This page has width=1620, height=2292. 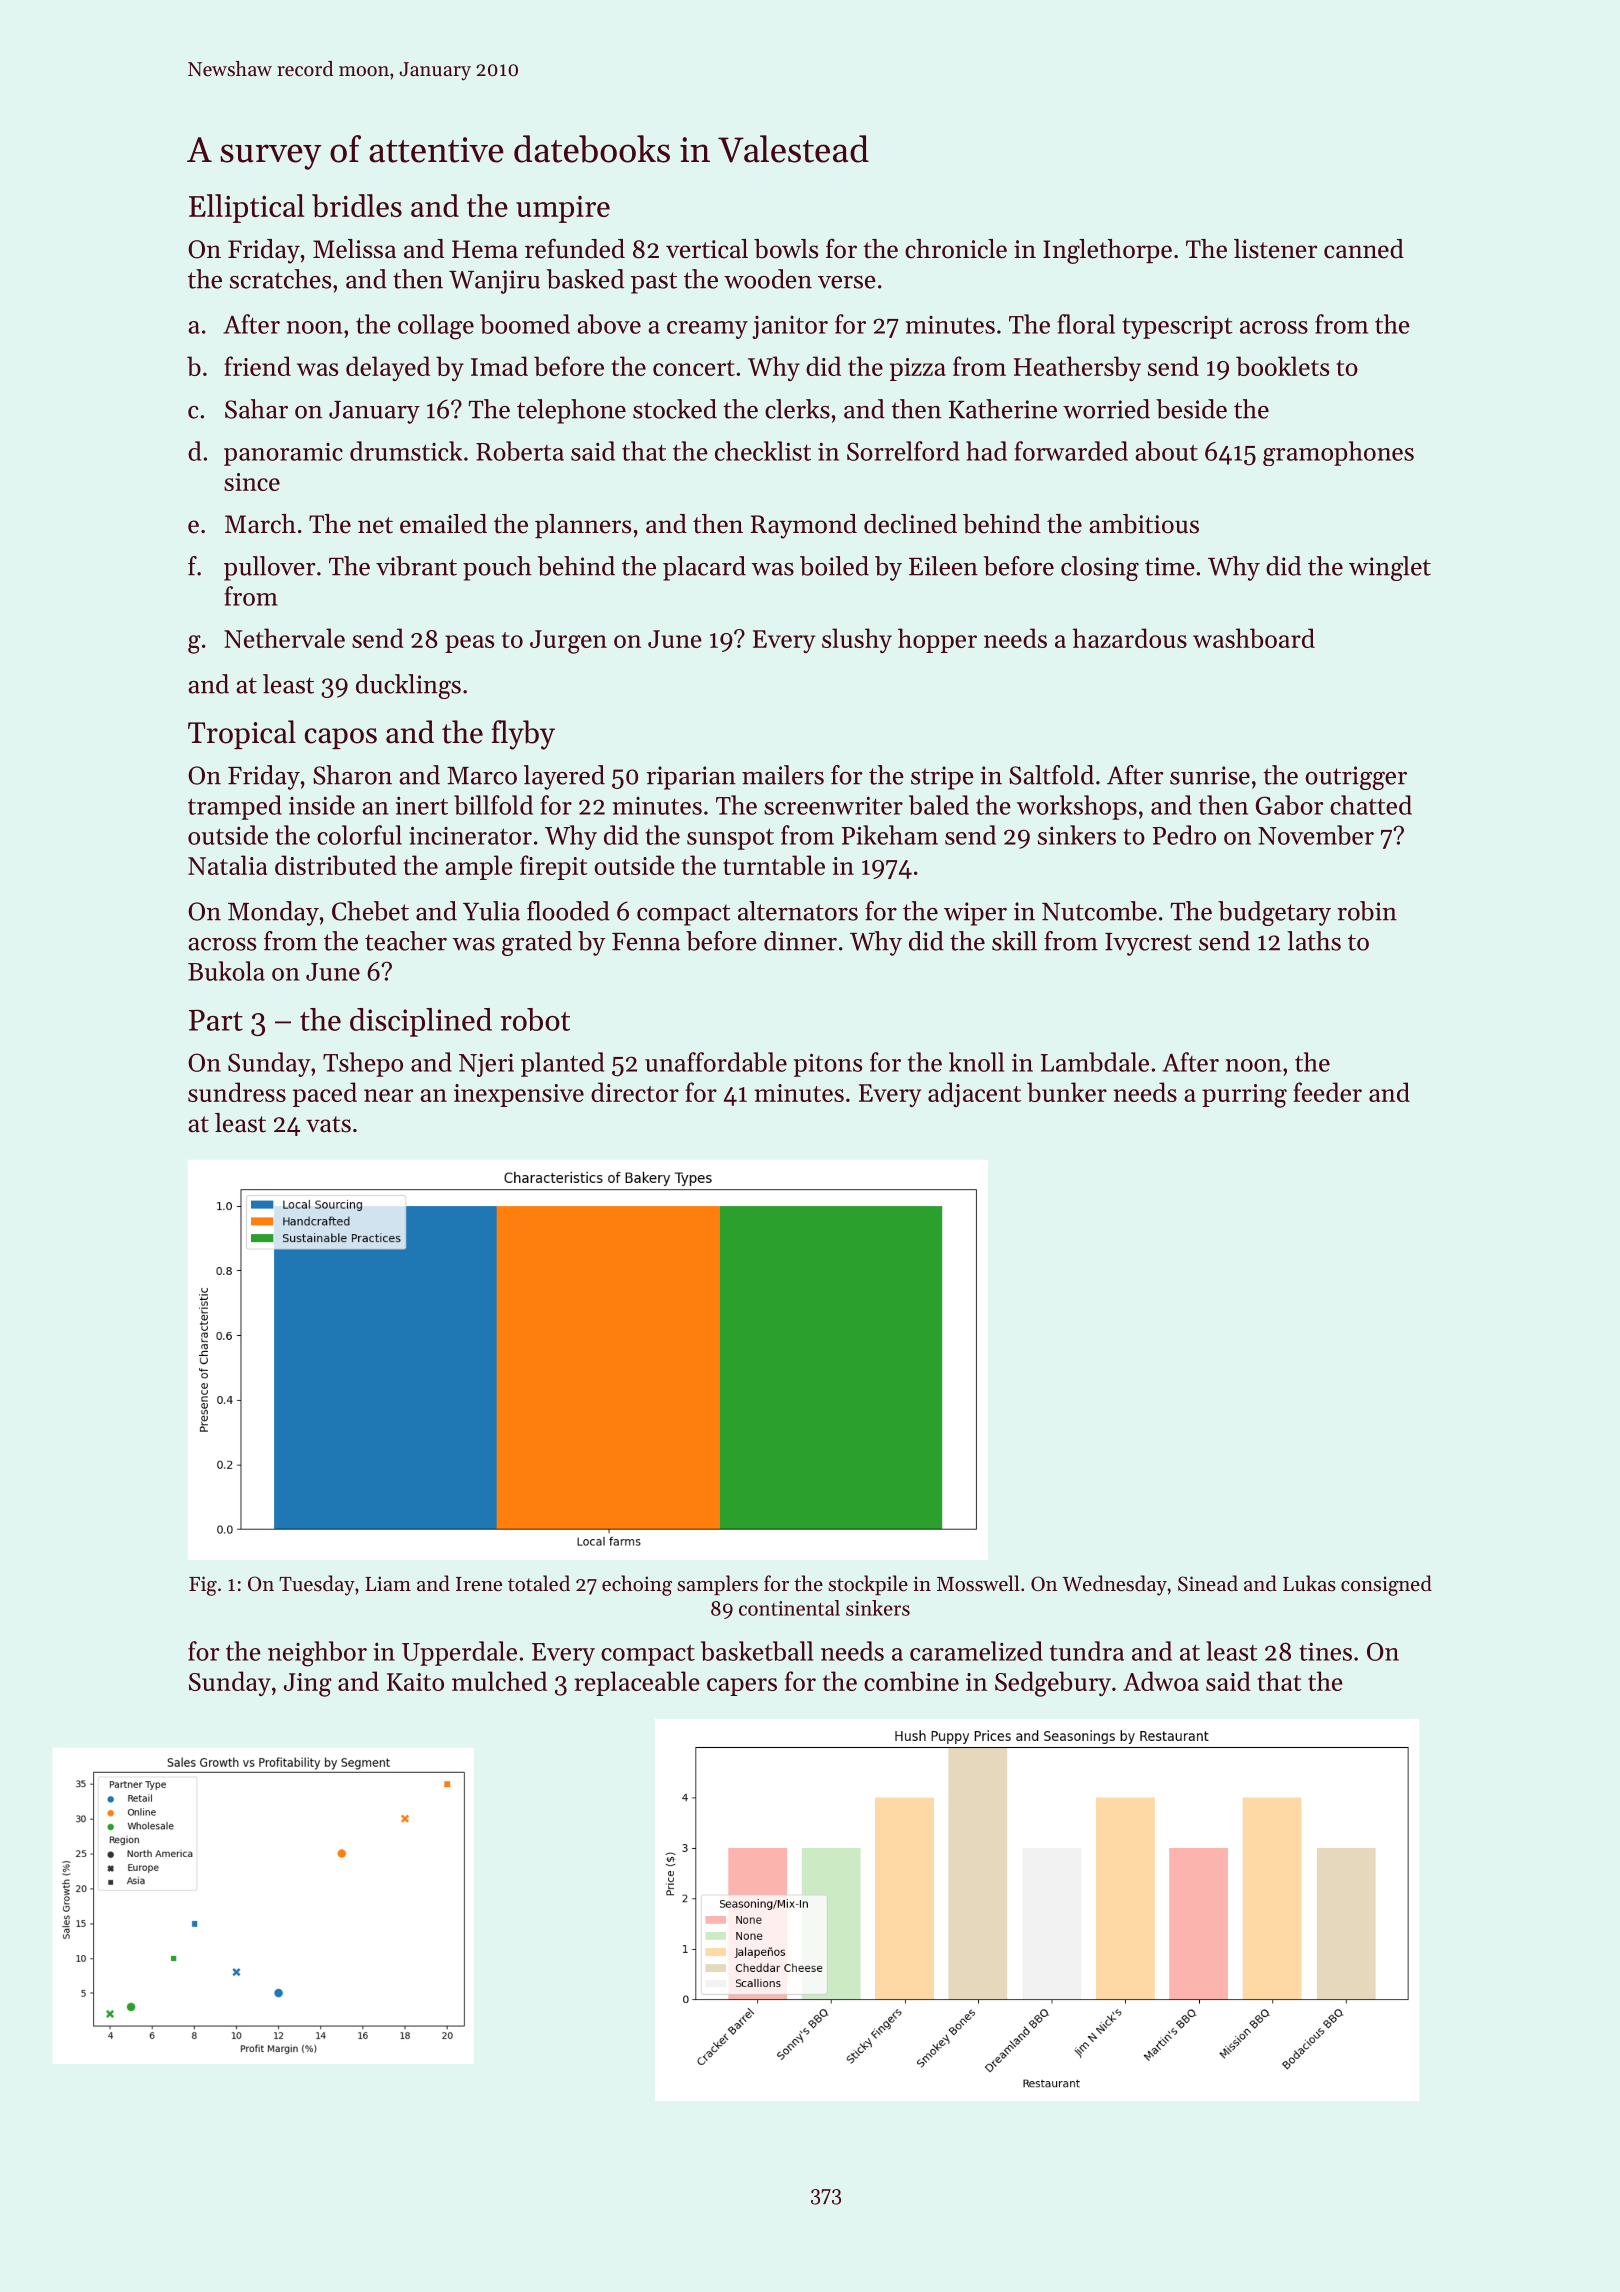 I want to click on feeder, so click(x=1327, y=1092).
